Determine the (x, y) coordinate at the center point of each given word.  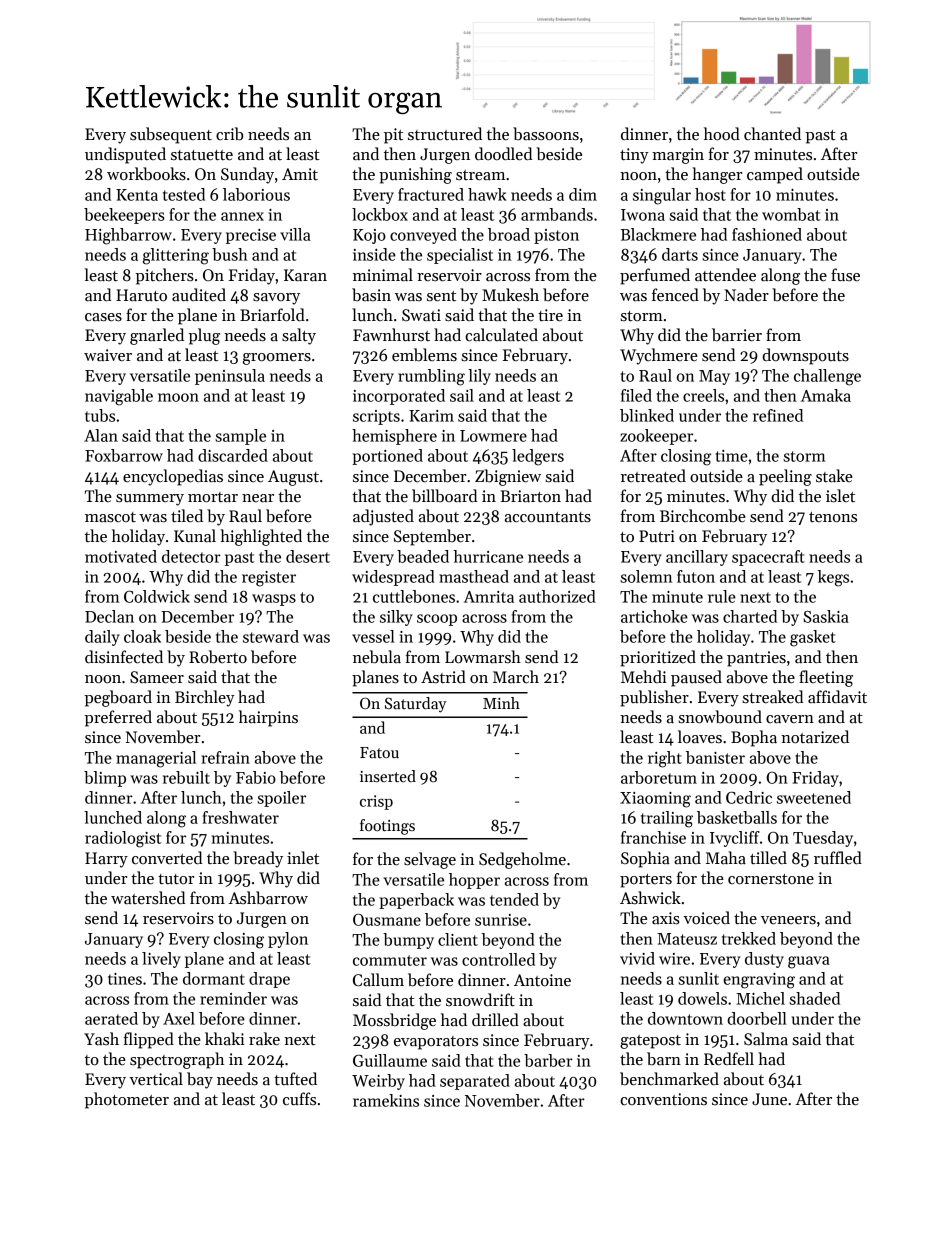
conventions (663, 1099)
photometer (126, 1100)
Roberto (218, 657)
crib (229, 134)
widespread (393, 578)
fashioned (767, 234)
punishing (415, 175)
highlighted (261, 537)
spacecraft (768, 558)
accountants (548, 517)
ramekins (386, 1100)
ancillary (697, 558)
